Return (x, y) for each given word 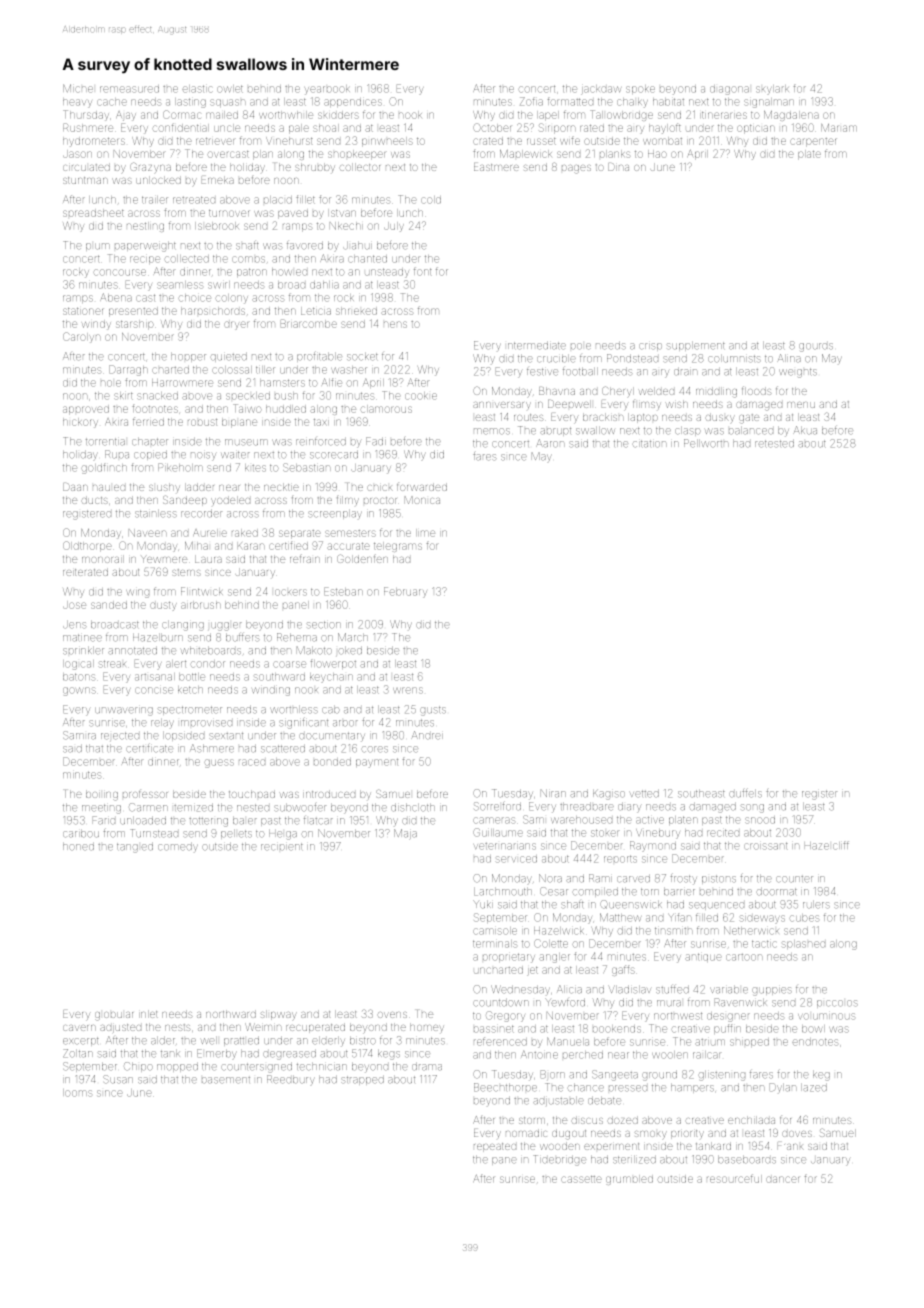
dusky (720, 418)
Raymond (653, 845)
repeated (495, 1147)
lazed (814, 1088)
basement (226, 1080)
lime (425, 533)
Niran (554, 794)
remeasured (129, 89)
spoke (640, 89)
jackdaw (601, 90)
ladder (199, 487)
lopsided (183, 736)
